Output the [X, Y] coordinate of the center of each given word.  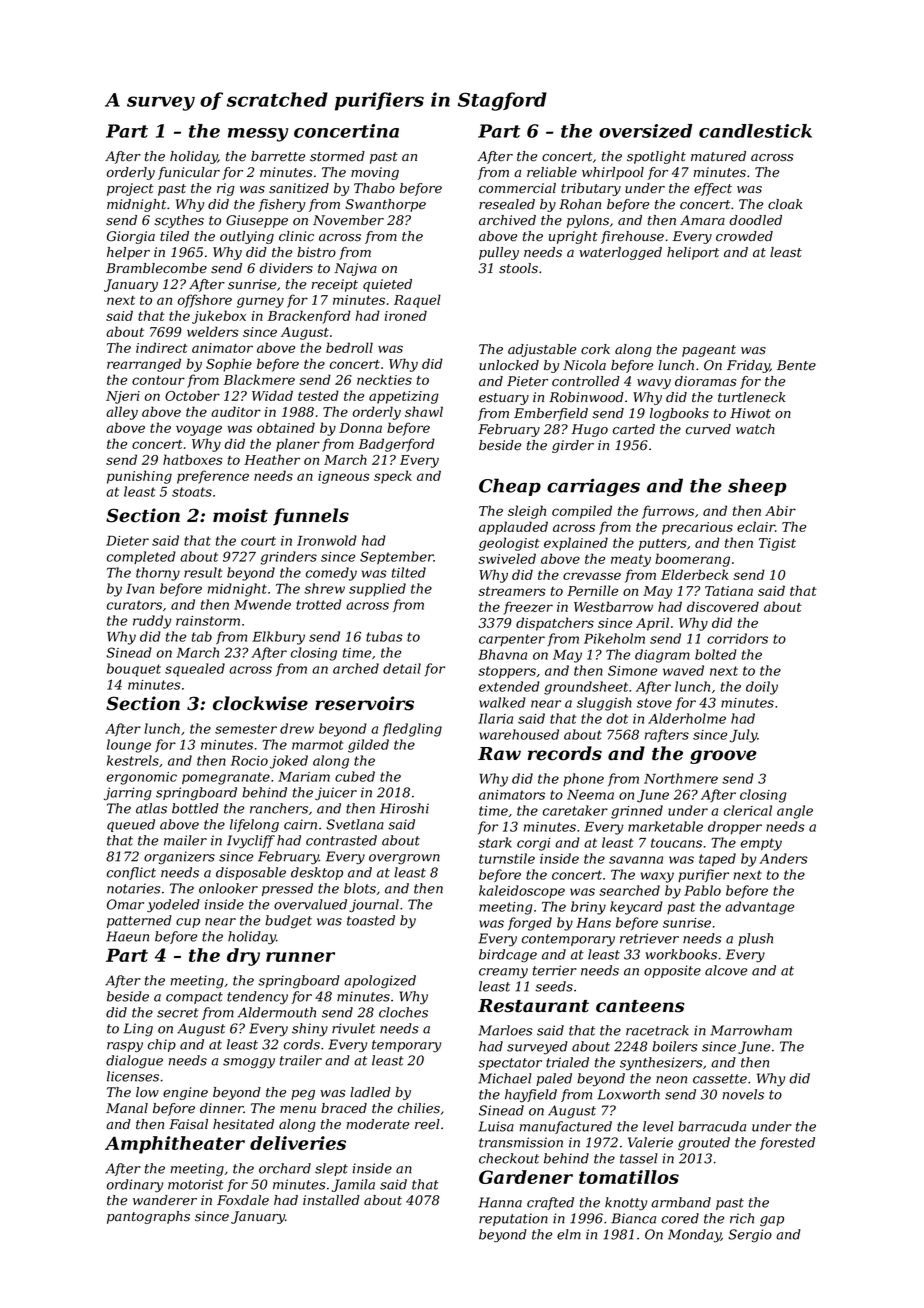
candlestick [755, 131]
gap [772, 1221]
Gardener [526, 1177]
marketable [665, 826]
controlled [586, 381]
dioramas [705, 381]
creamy [503, 973]
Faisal [188, 1124]
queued [131, 825]
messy [258, 135]
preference [213, 477]
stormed [337, 156]
